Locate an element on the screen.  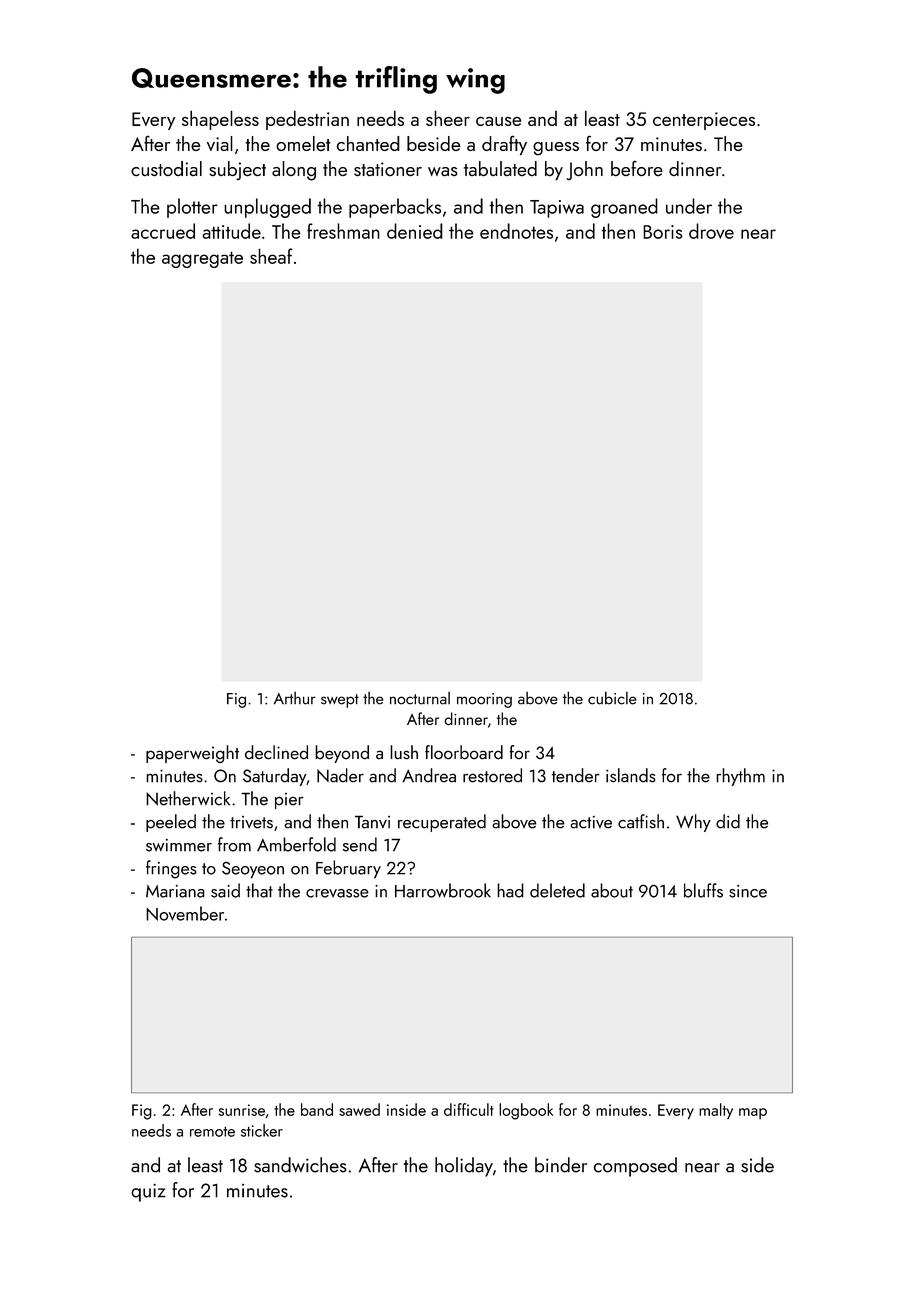
trivets is located at coordinates (251, 822).
